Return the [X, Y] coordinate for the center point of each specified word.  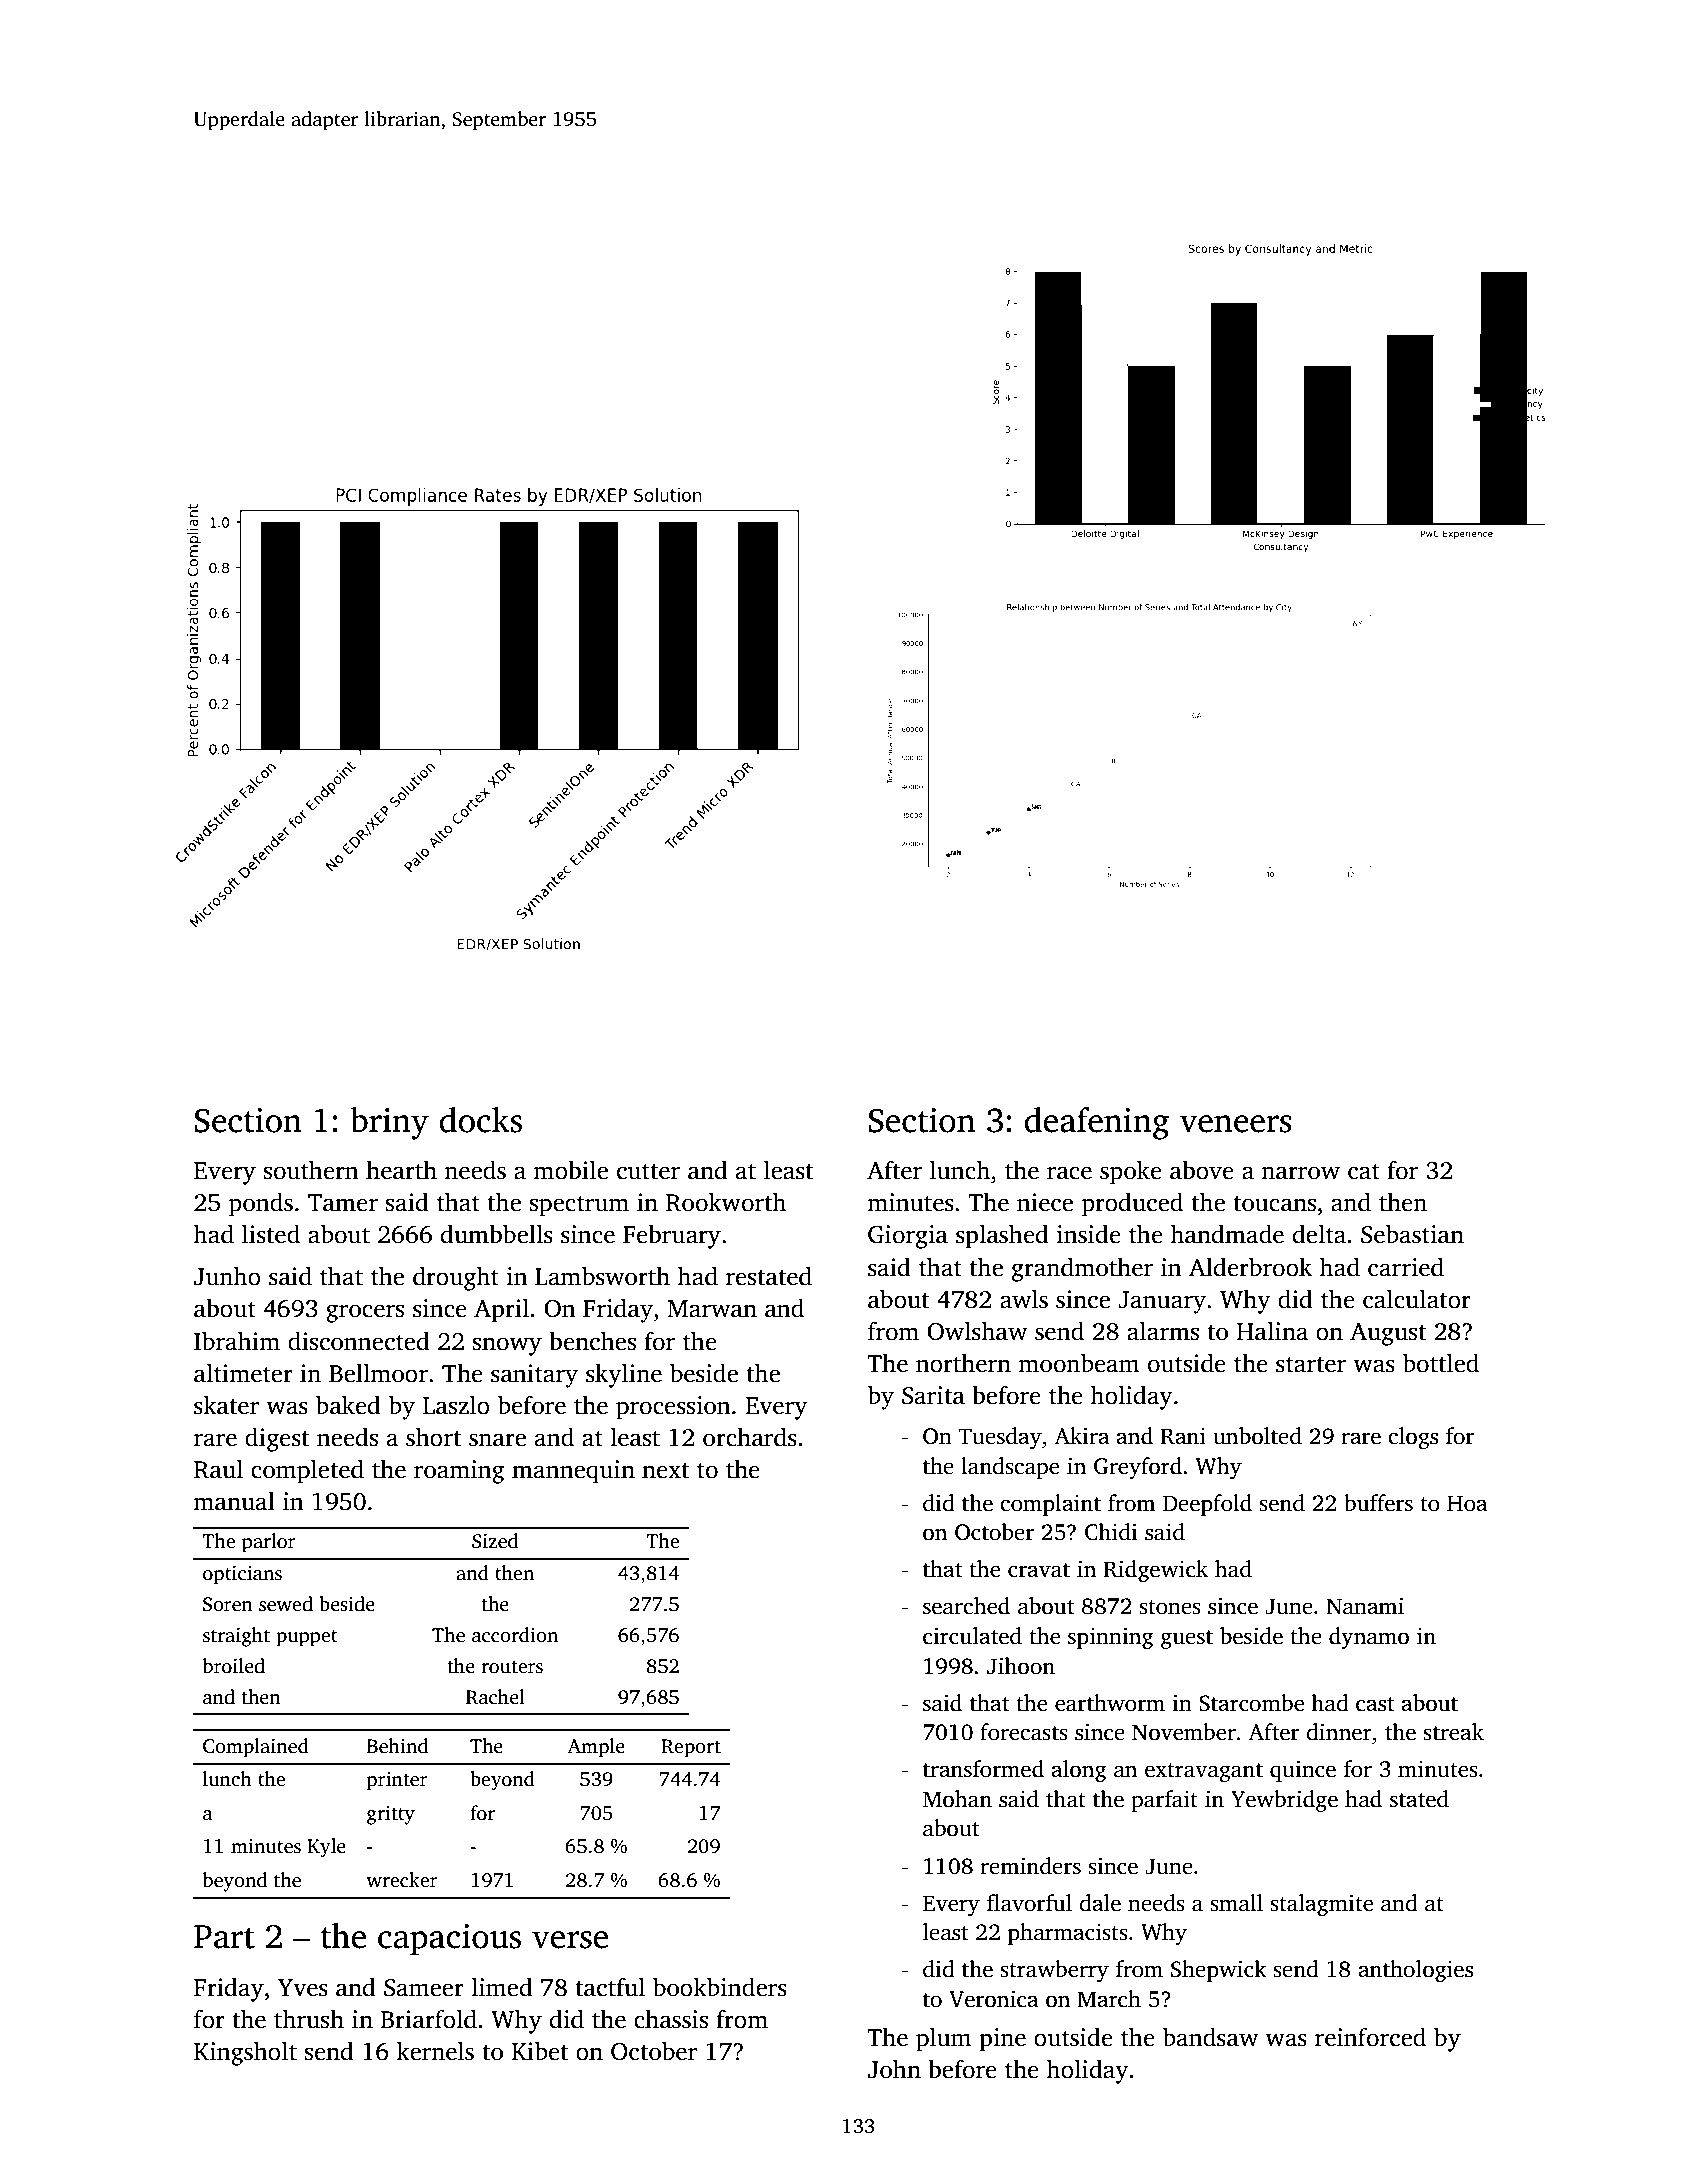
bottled [1441, 1363]
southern [311, 1170]
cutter [648, 1172]
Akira [1082, 1436]
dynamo [1369, 1638]
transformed [983, 1769]
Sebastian [1412, 1234]
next [665, 1471]
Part [224, 1937]
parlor [269, 1543]
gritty [391, 1815]
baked [348, 1405]
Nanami [1365, 1606]
